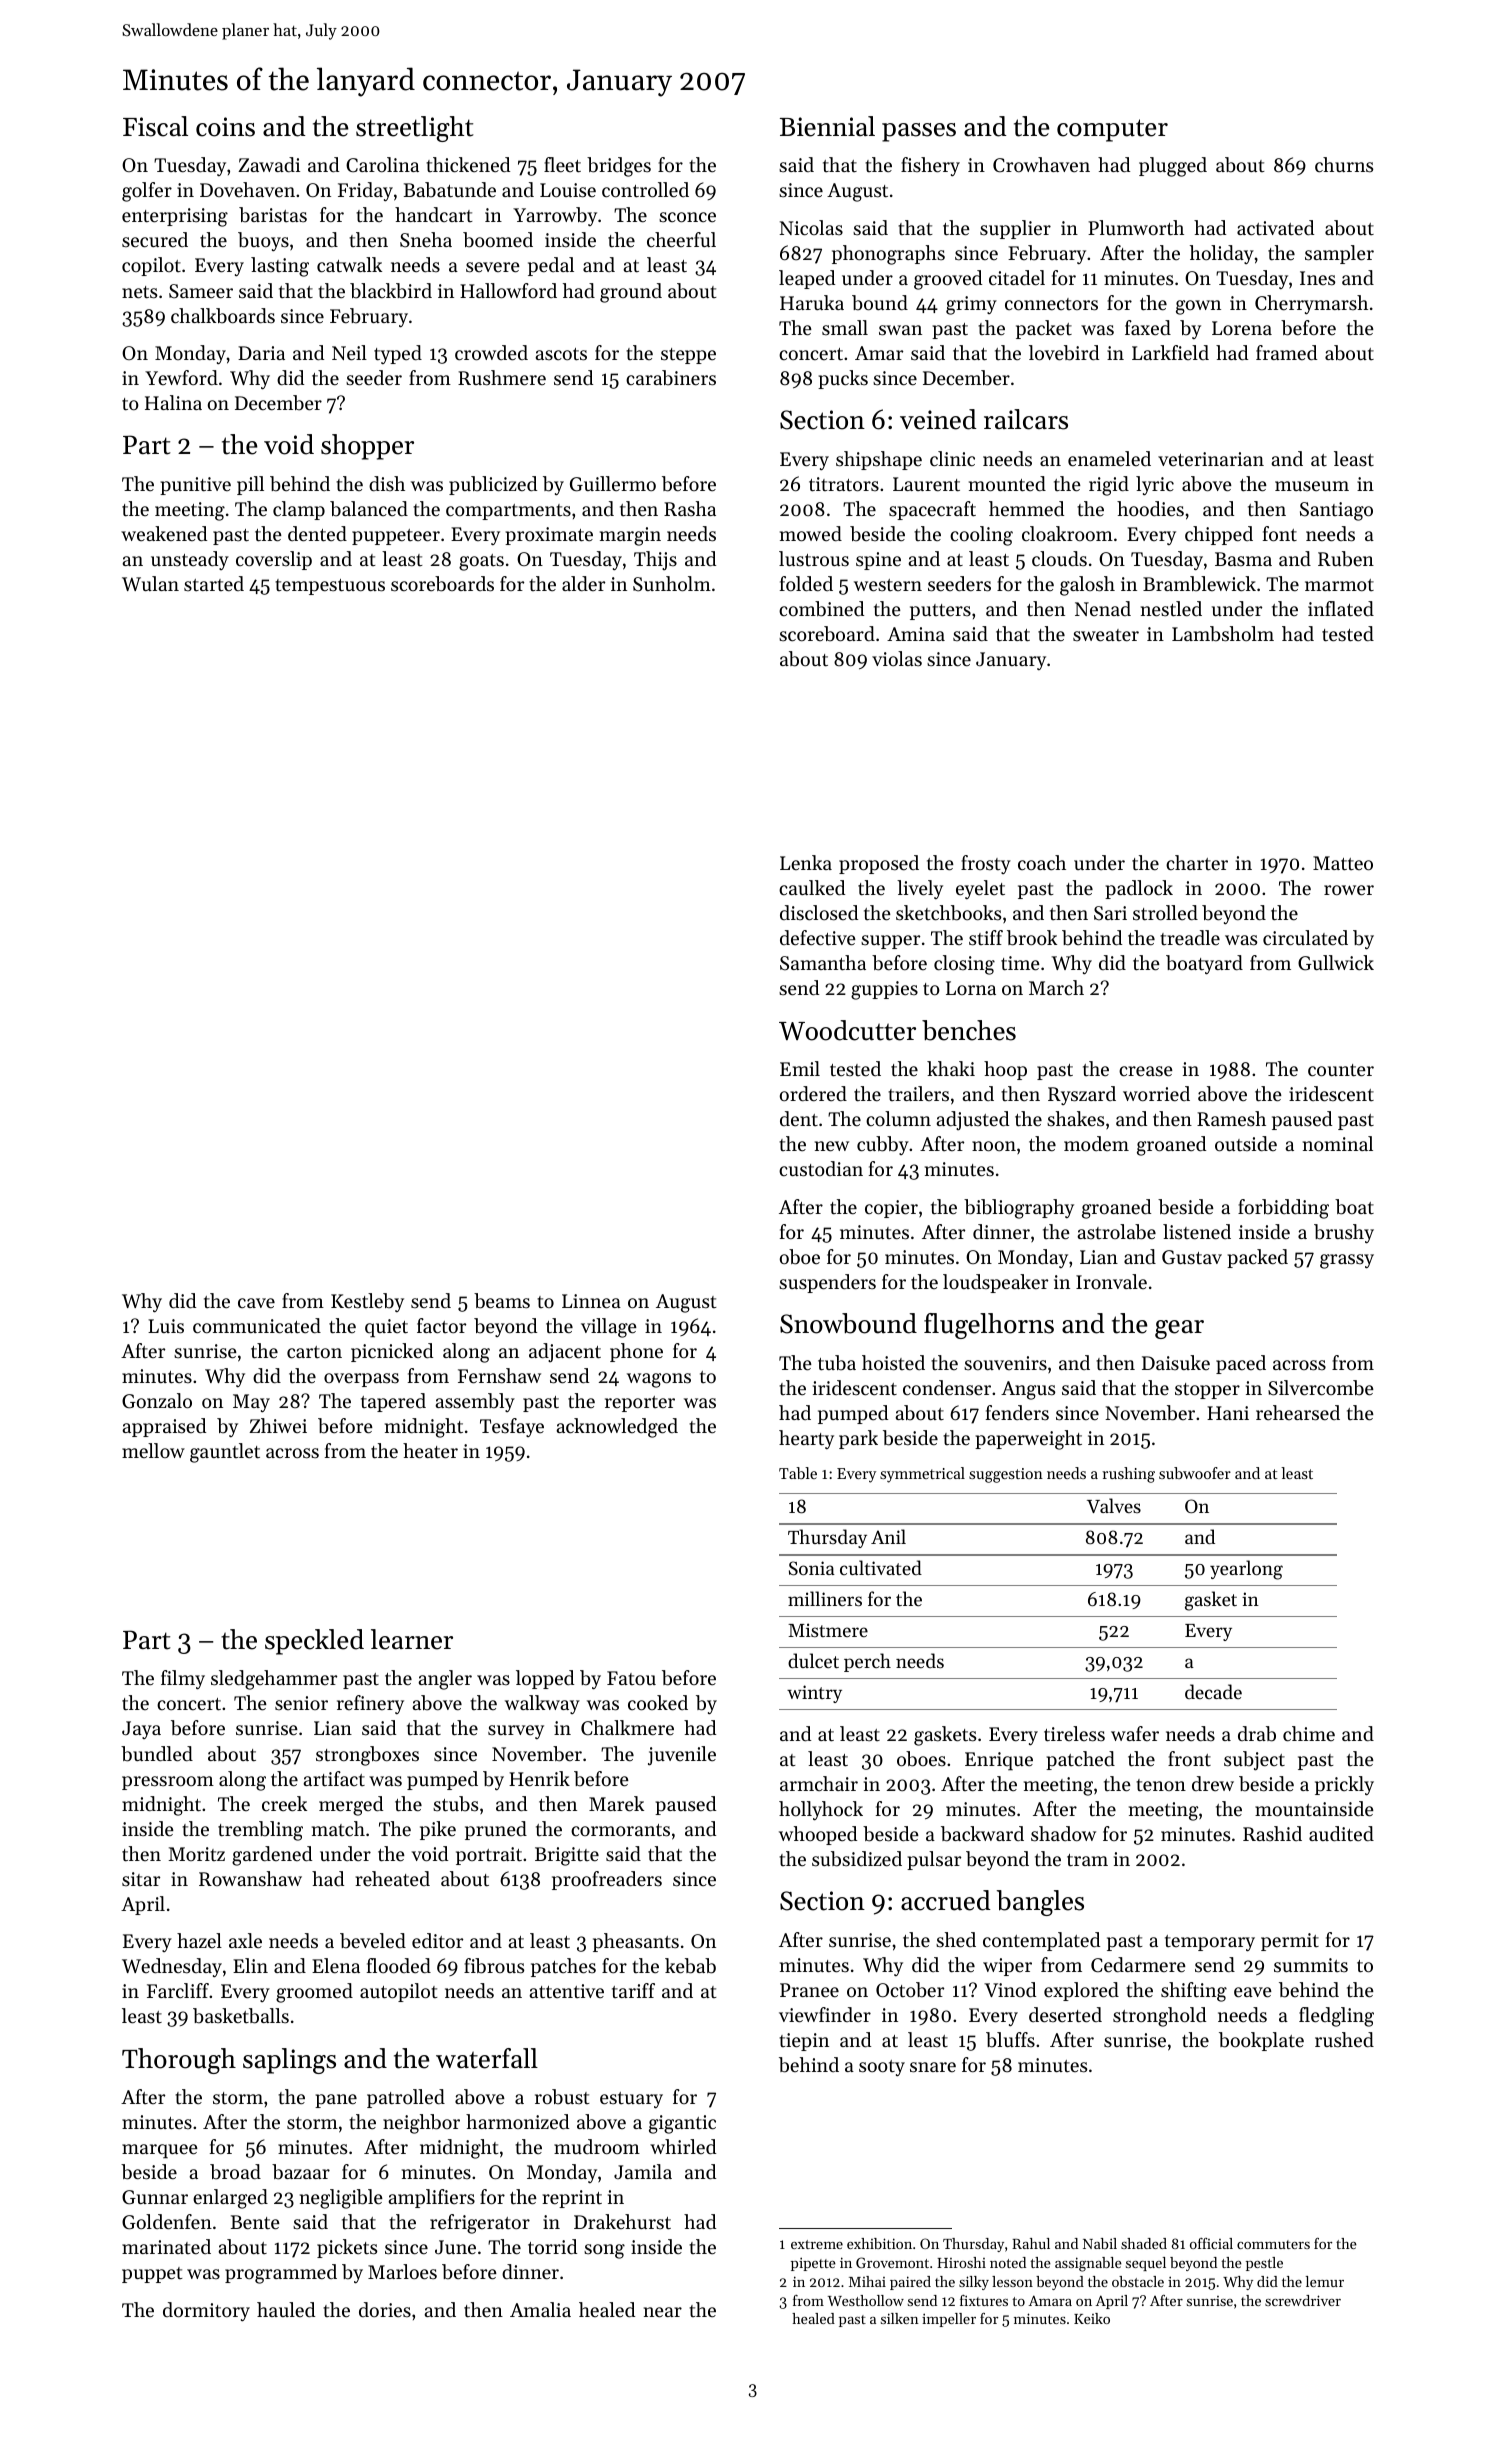 This image has height=2464, width=1496. Describe the element at coordinates (813, 1660) in the image. I see `dulcet` at that location.
